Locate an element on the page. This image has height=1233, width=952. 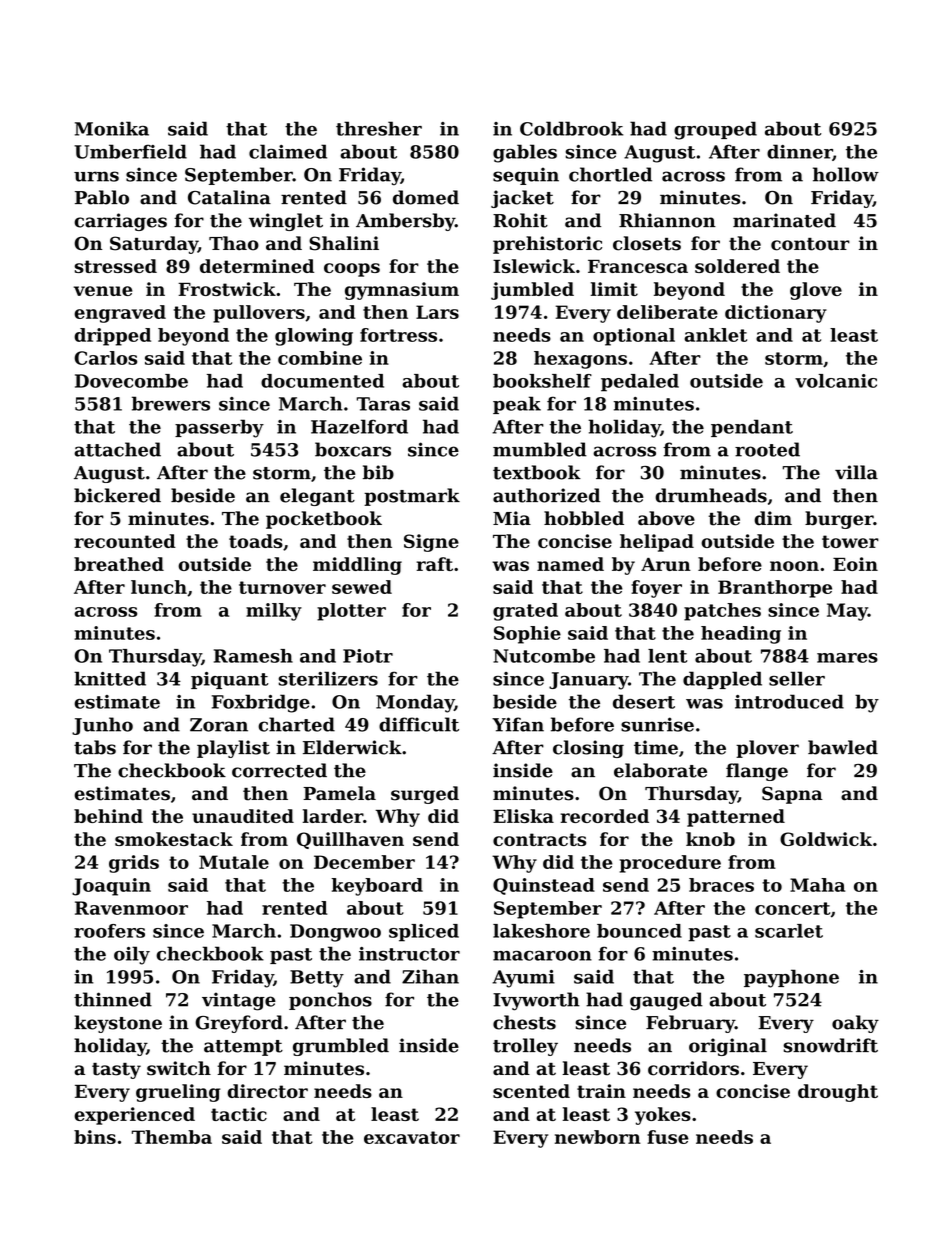
milky is located at coordinates (274, 612).
